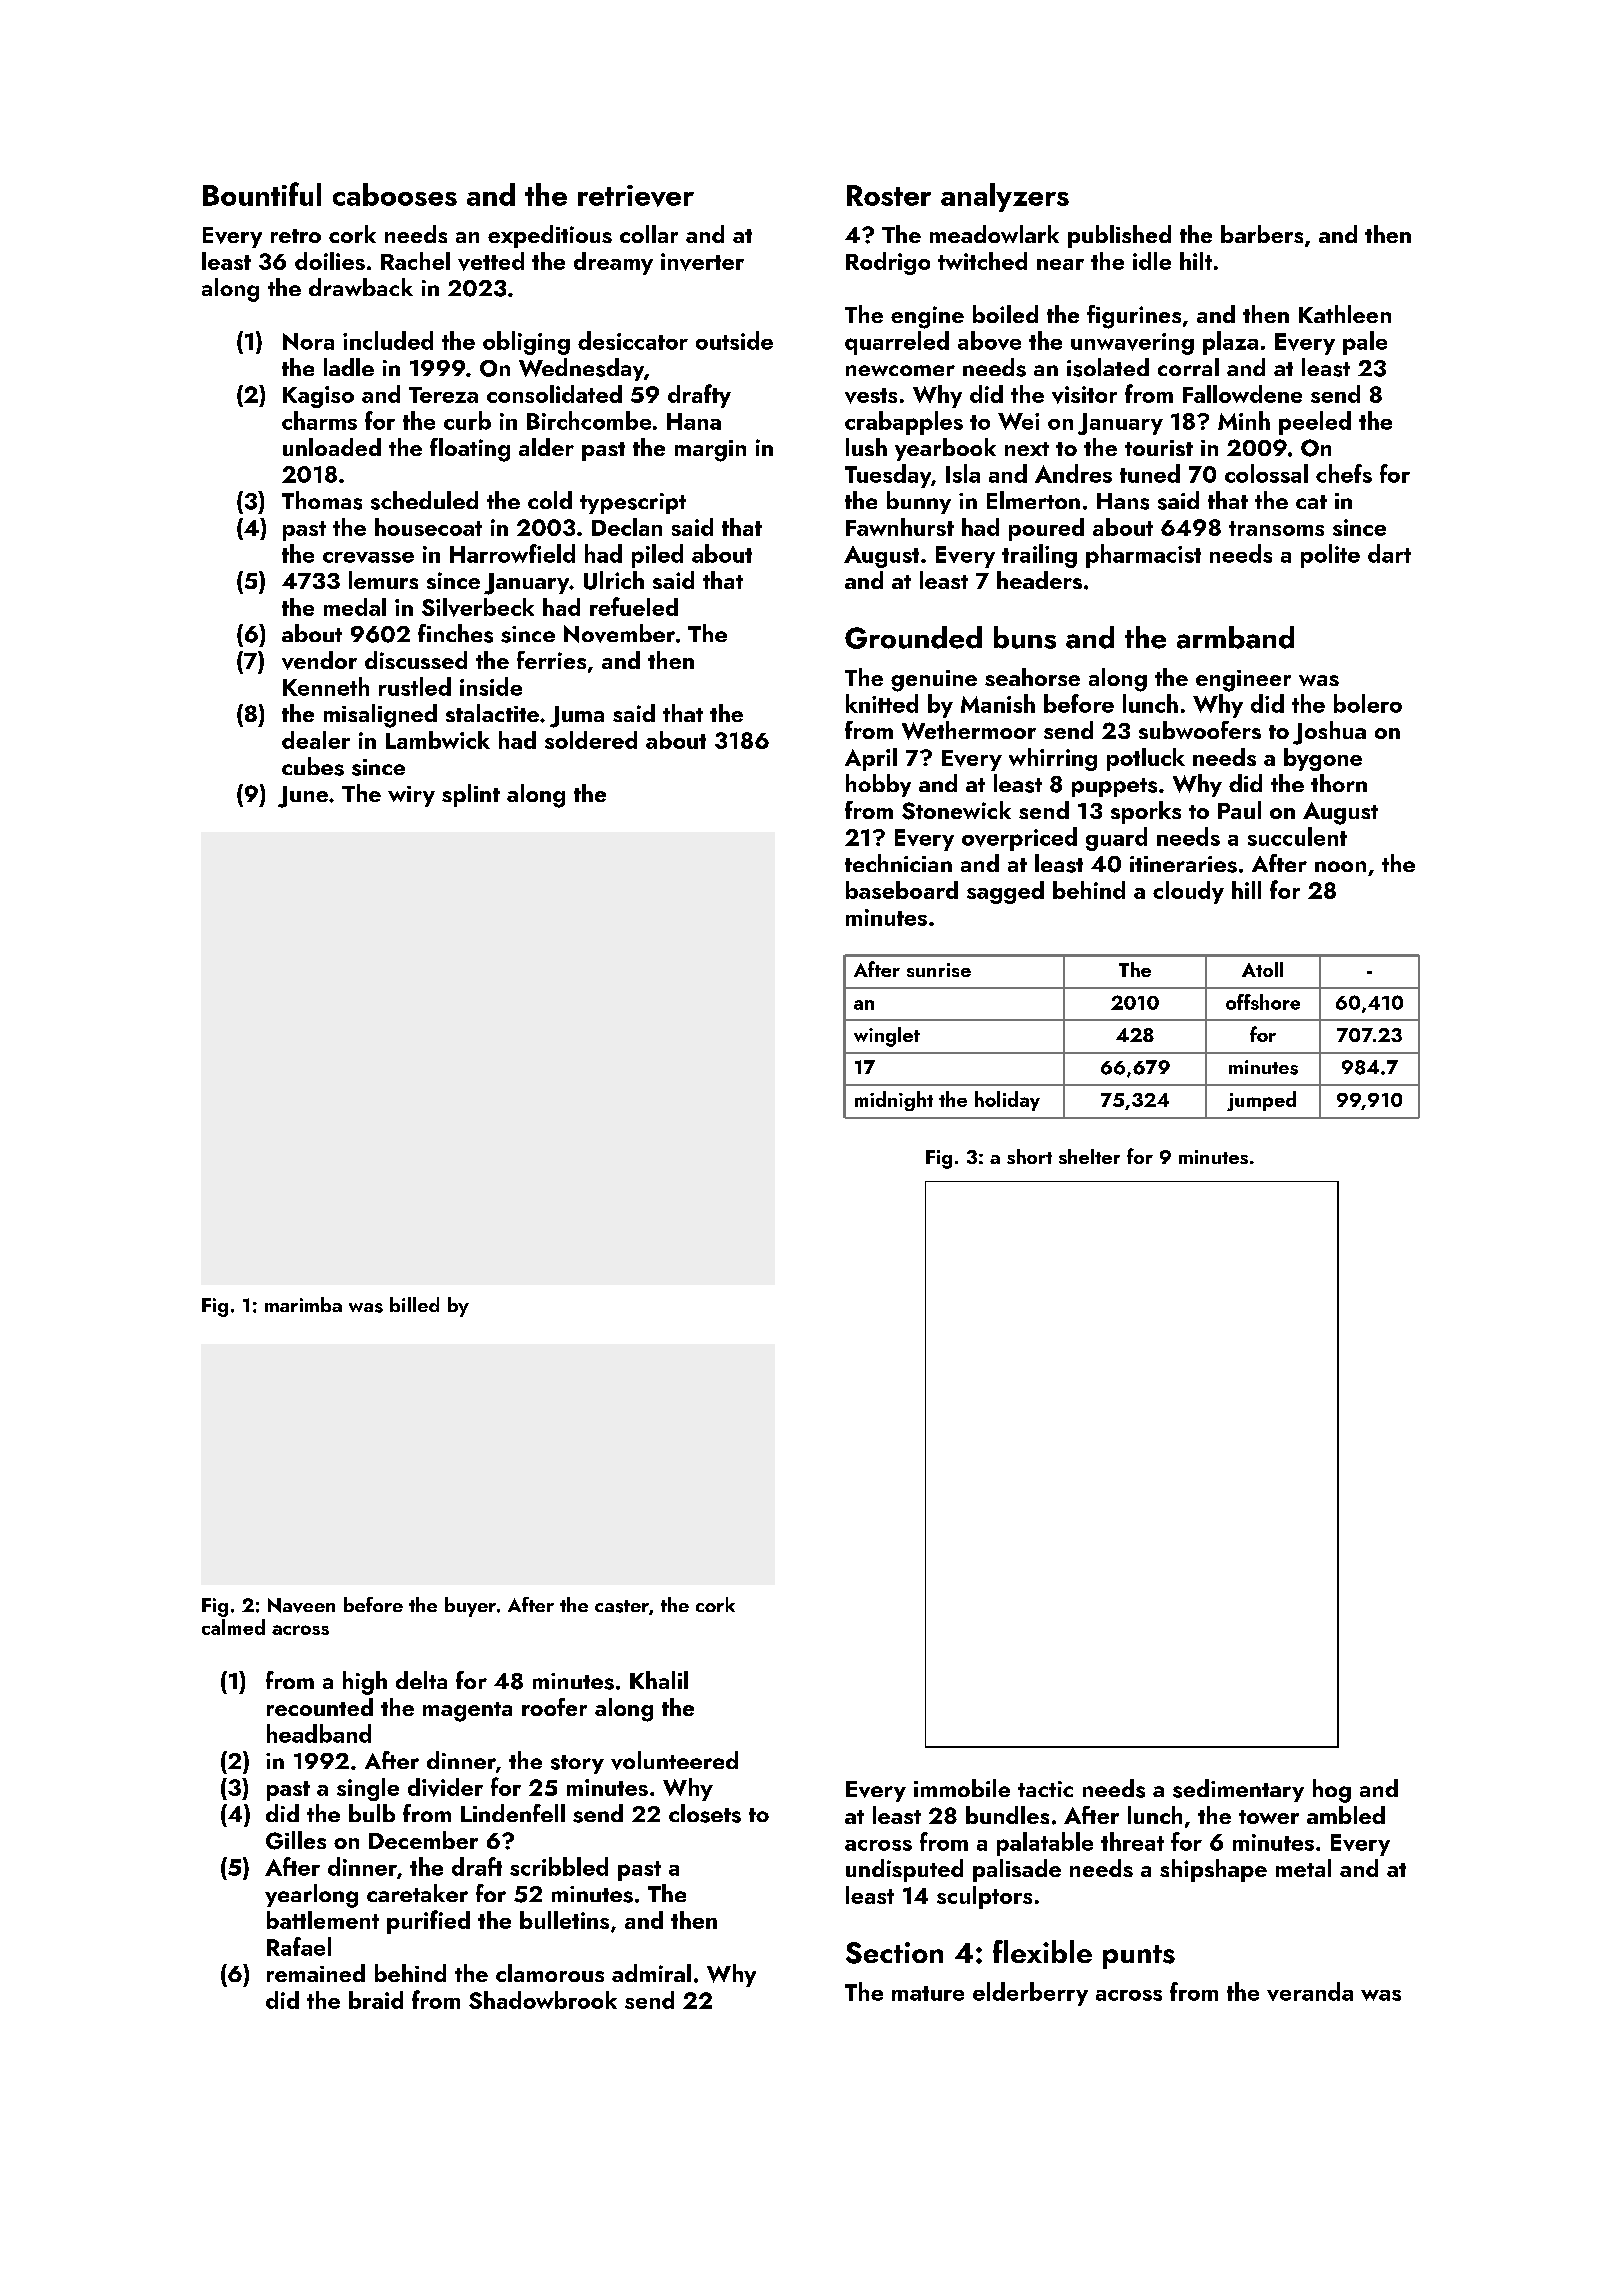 This page has width=1620, height=2292. I want to click on cubes, so click(313, 766).
